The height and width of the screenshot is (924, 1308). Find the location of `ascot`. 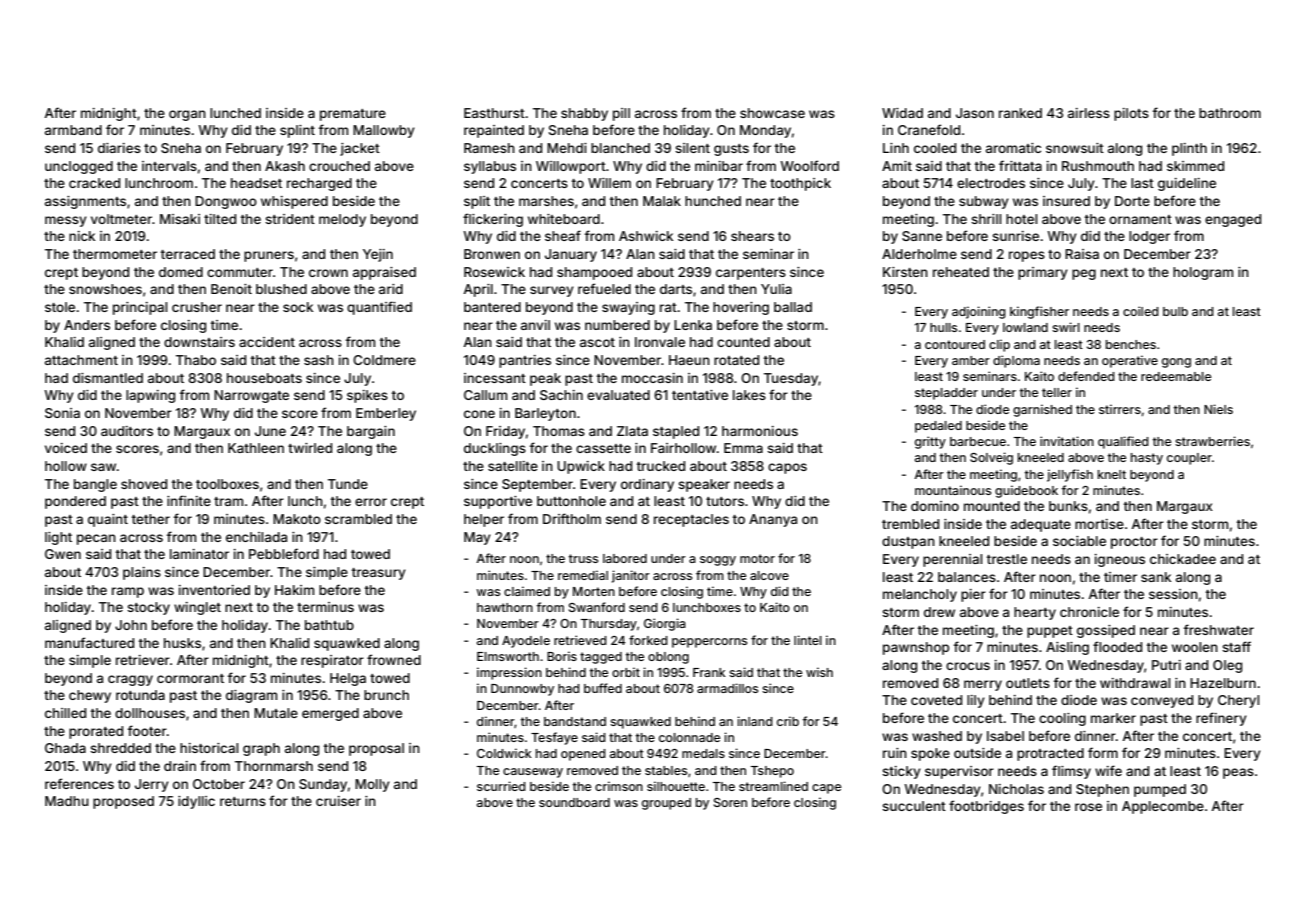

ascot is located at coordinates (597, 342).
